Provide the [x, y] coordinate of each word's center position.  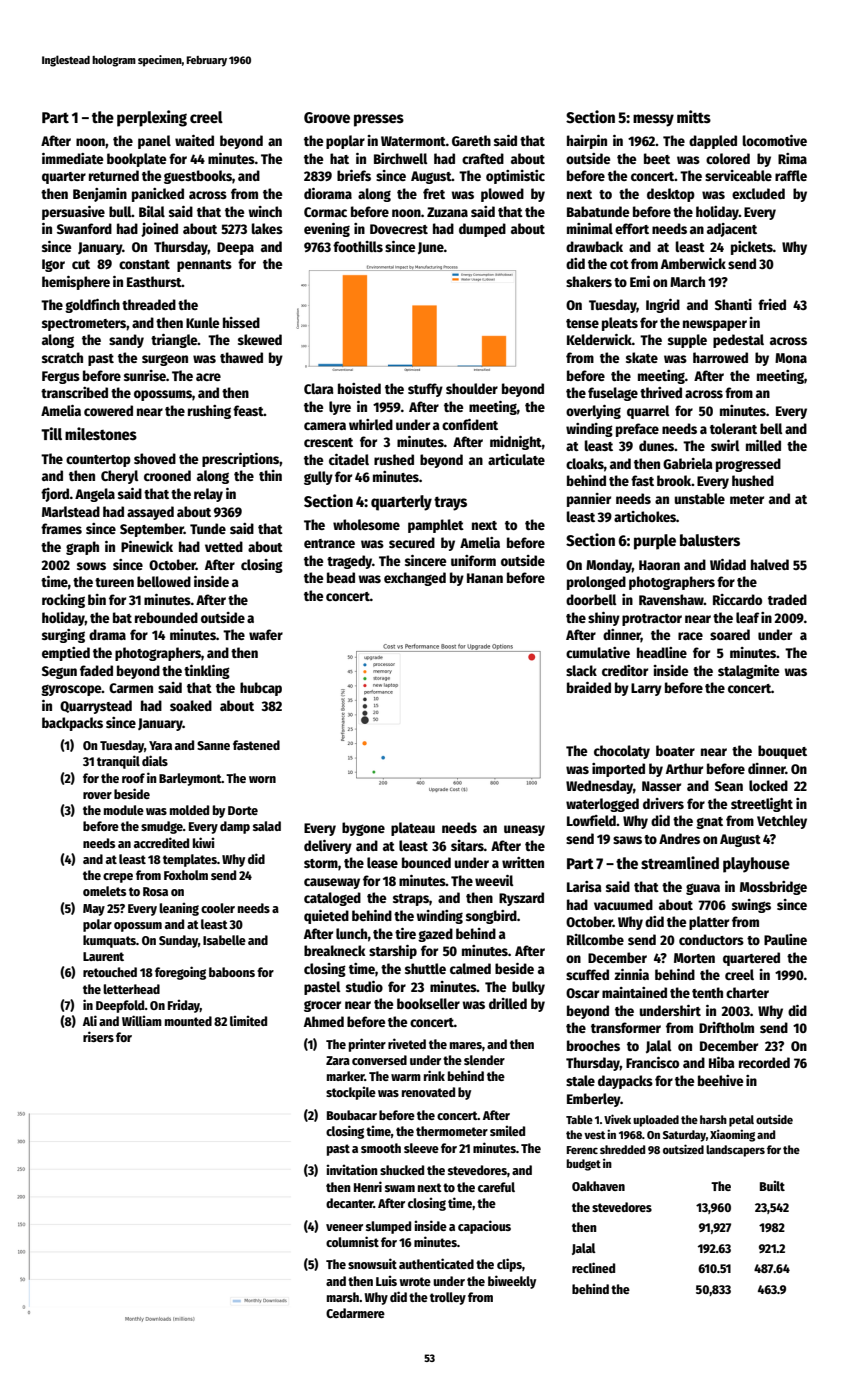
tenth [707, 992]
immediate [72, 158]
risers [98, 1036]
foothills [358, 246]
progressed [748, 465]
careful [496, 1187]
